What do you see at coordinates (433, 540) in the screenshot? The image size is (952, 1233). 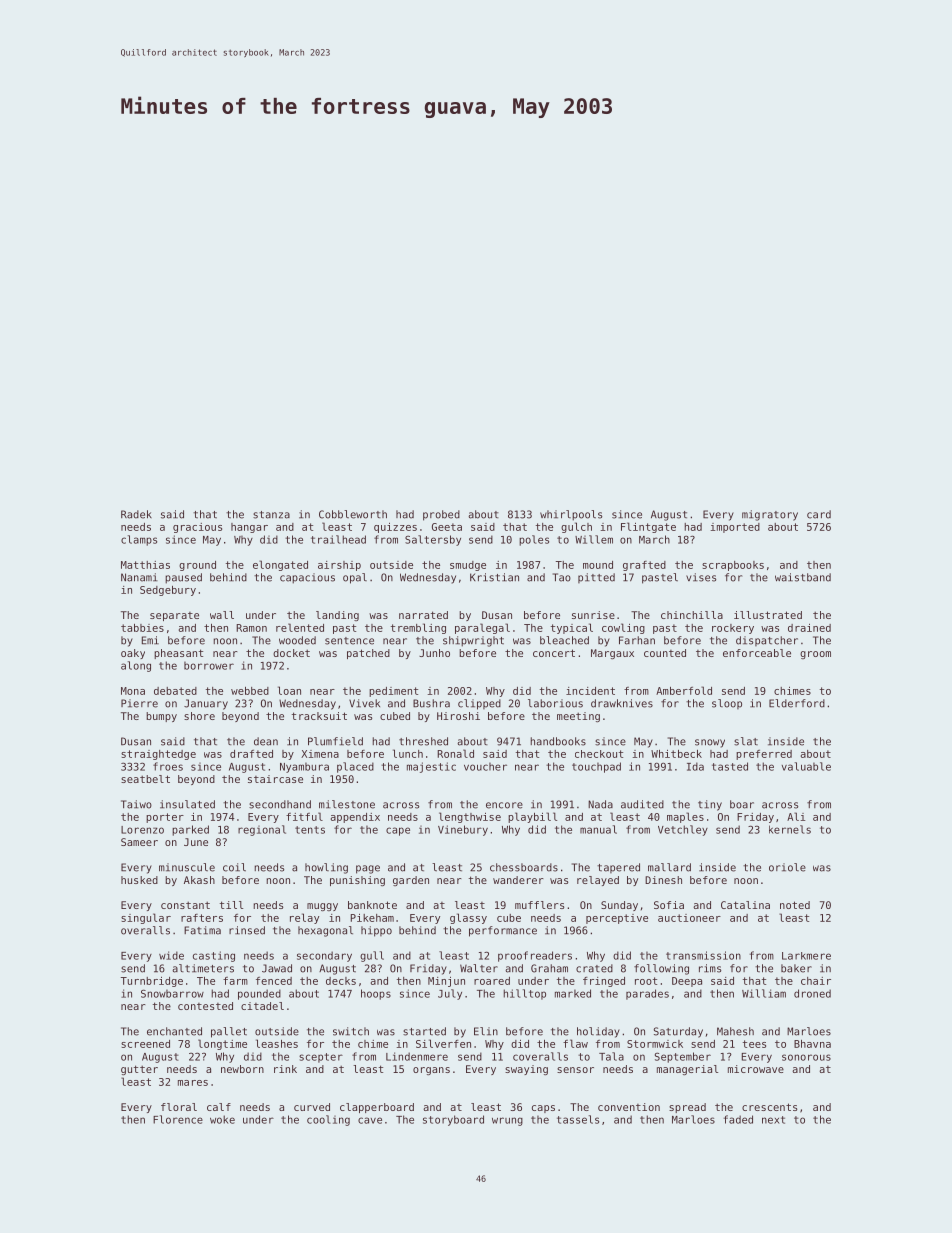 I see `Saltersby` at bounding box center [433, 540].
